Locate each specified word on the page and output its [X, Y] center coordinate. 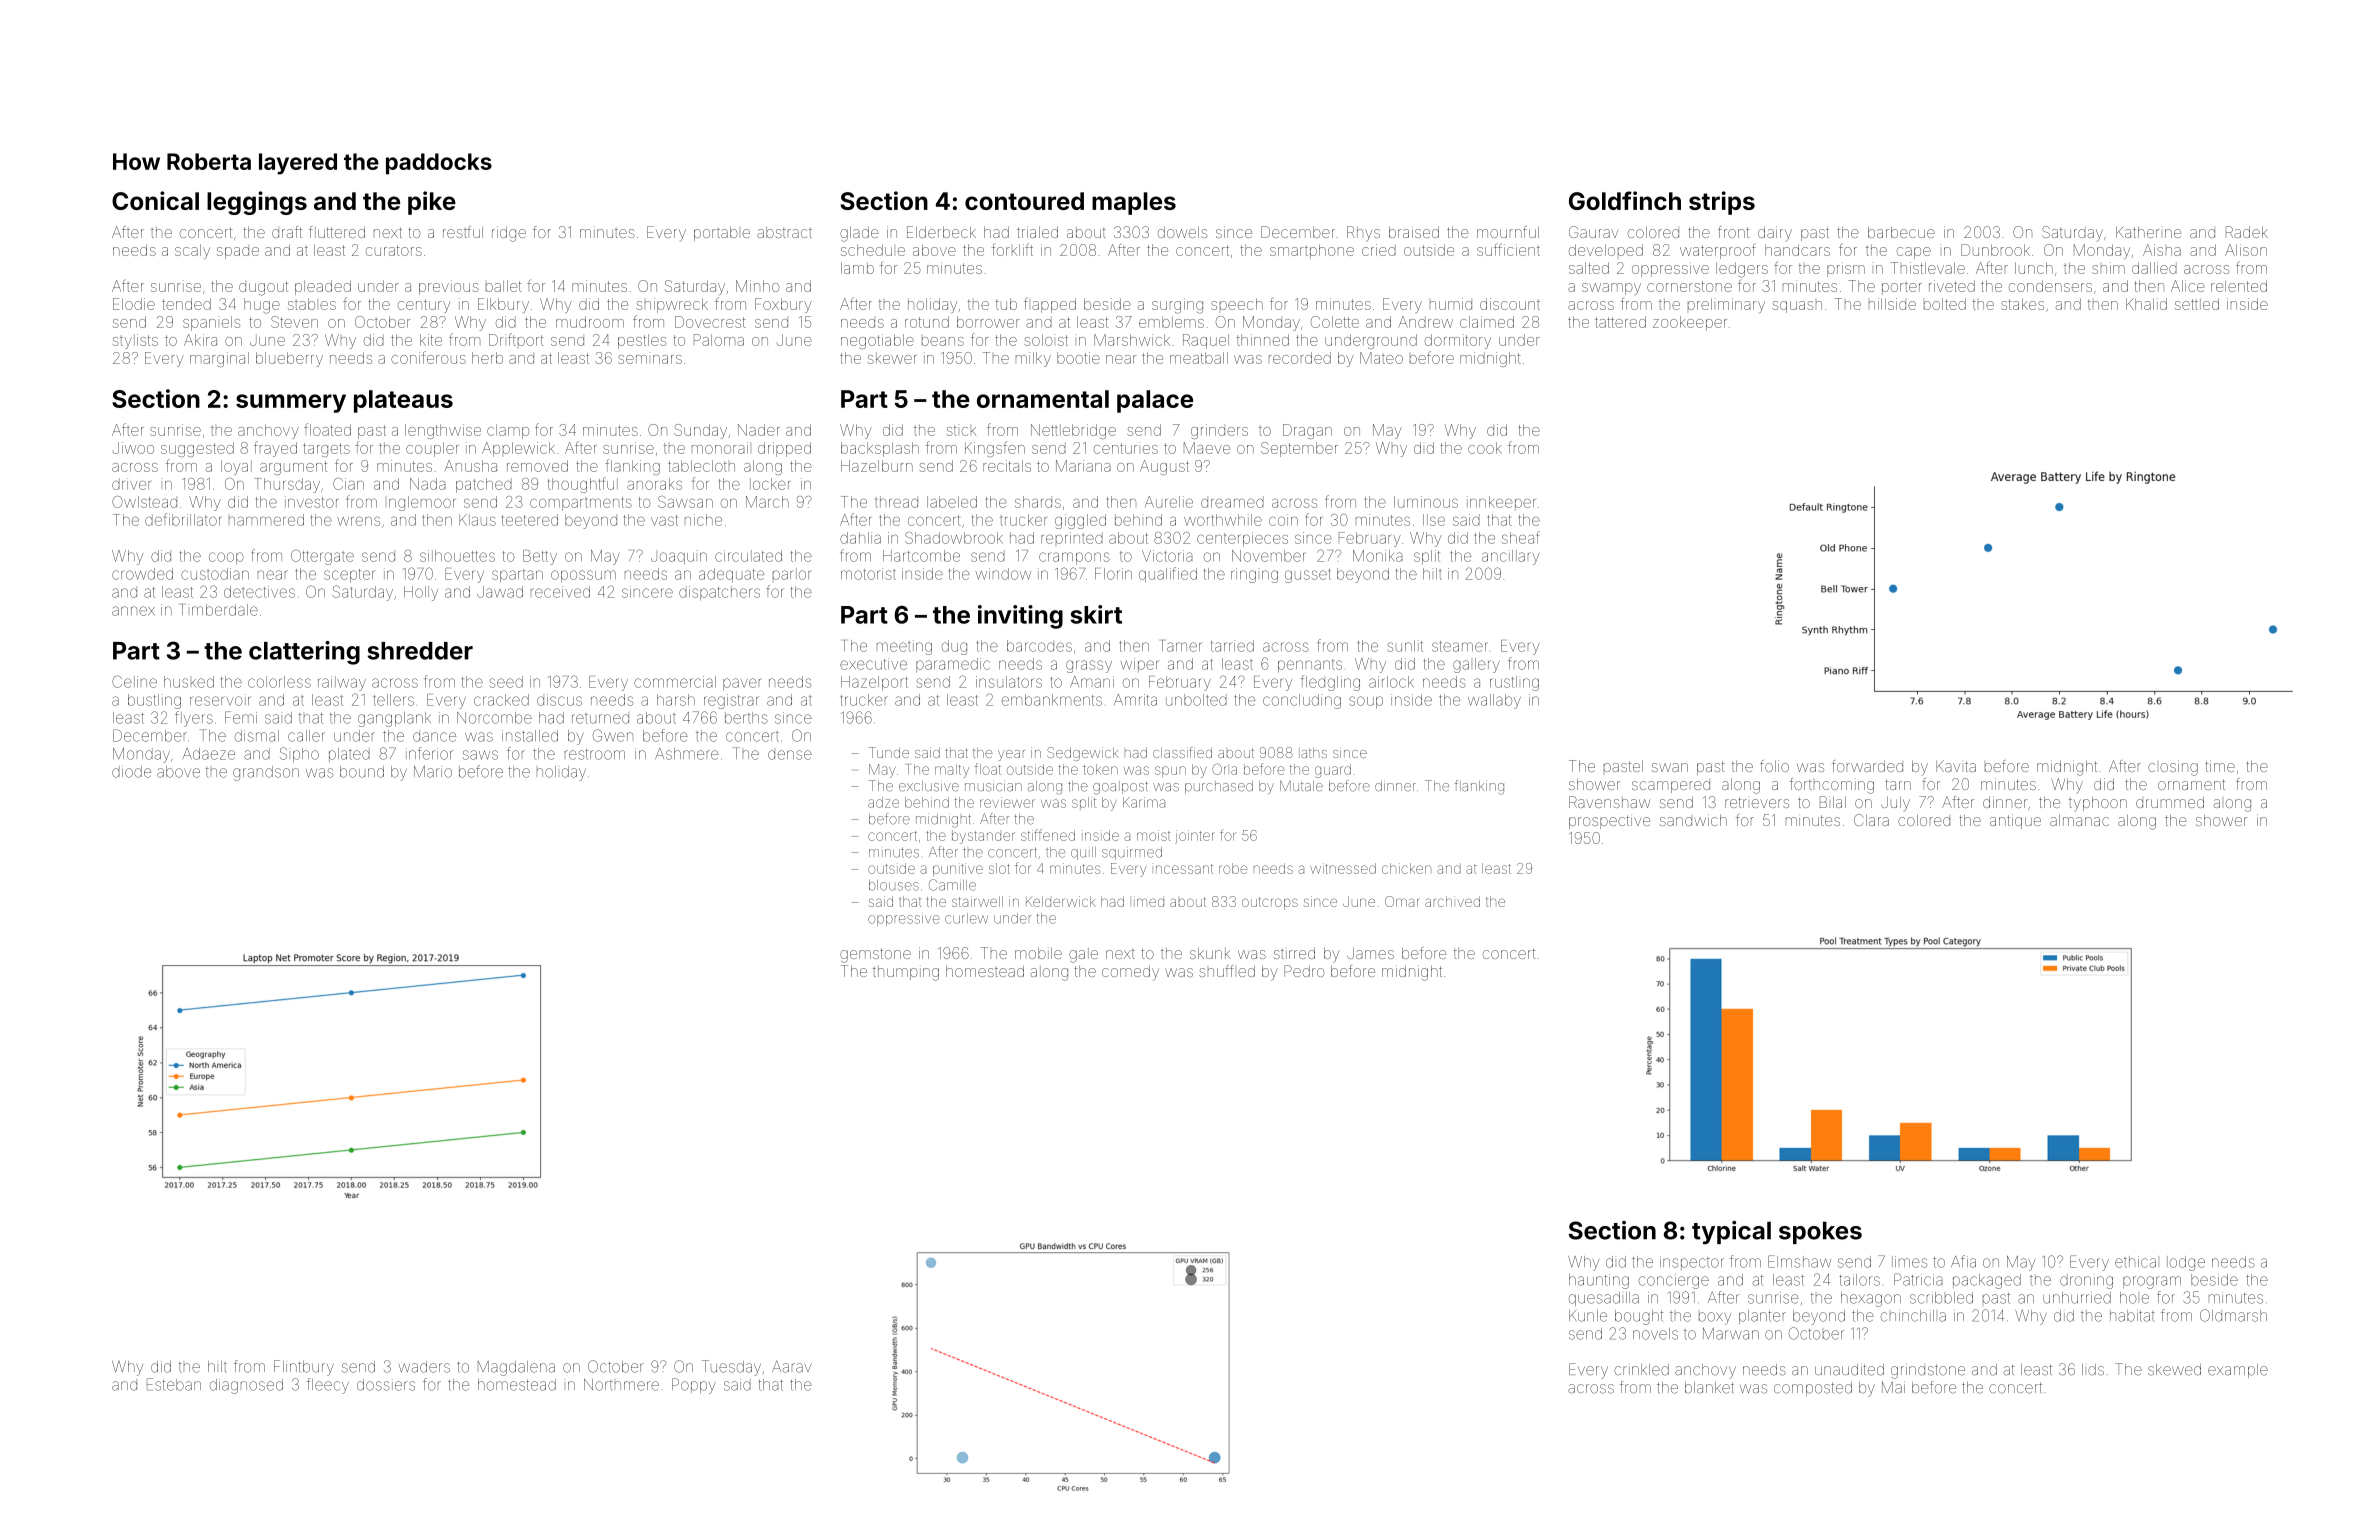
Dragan [1307, 431]
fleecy [328, 1386]
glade [859, 234]
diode [131, 772]
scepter [350, 576]
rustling [1514, 683]
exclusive [929, 786]
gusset [1308, 576]
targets [326, 450]
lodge [2186, 1263]
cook [1485, 448]
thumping [906, 973]
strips [1722, 203]
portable [722, 234]
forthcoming [1832, 786]
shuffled [1227, 971]
